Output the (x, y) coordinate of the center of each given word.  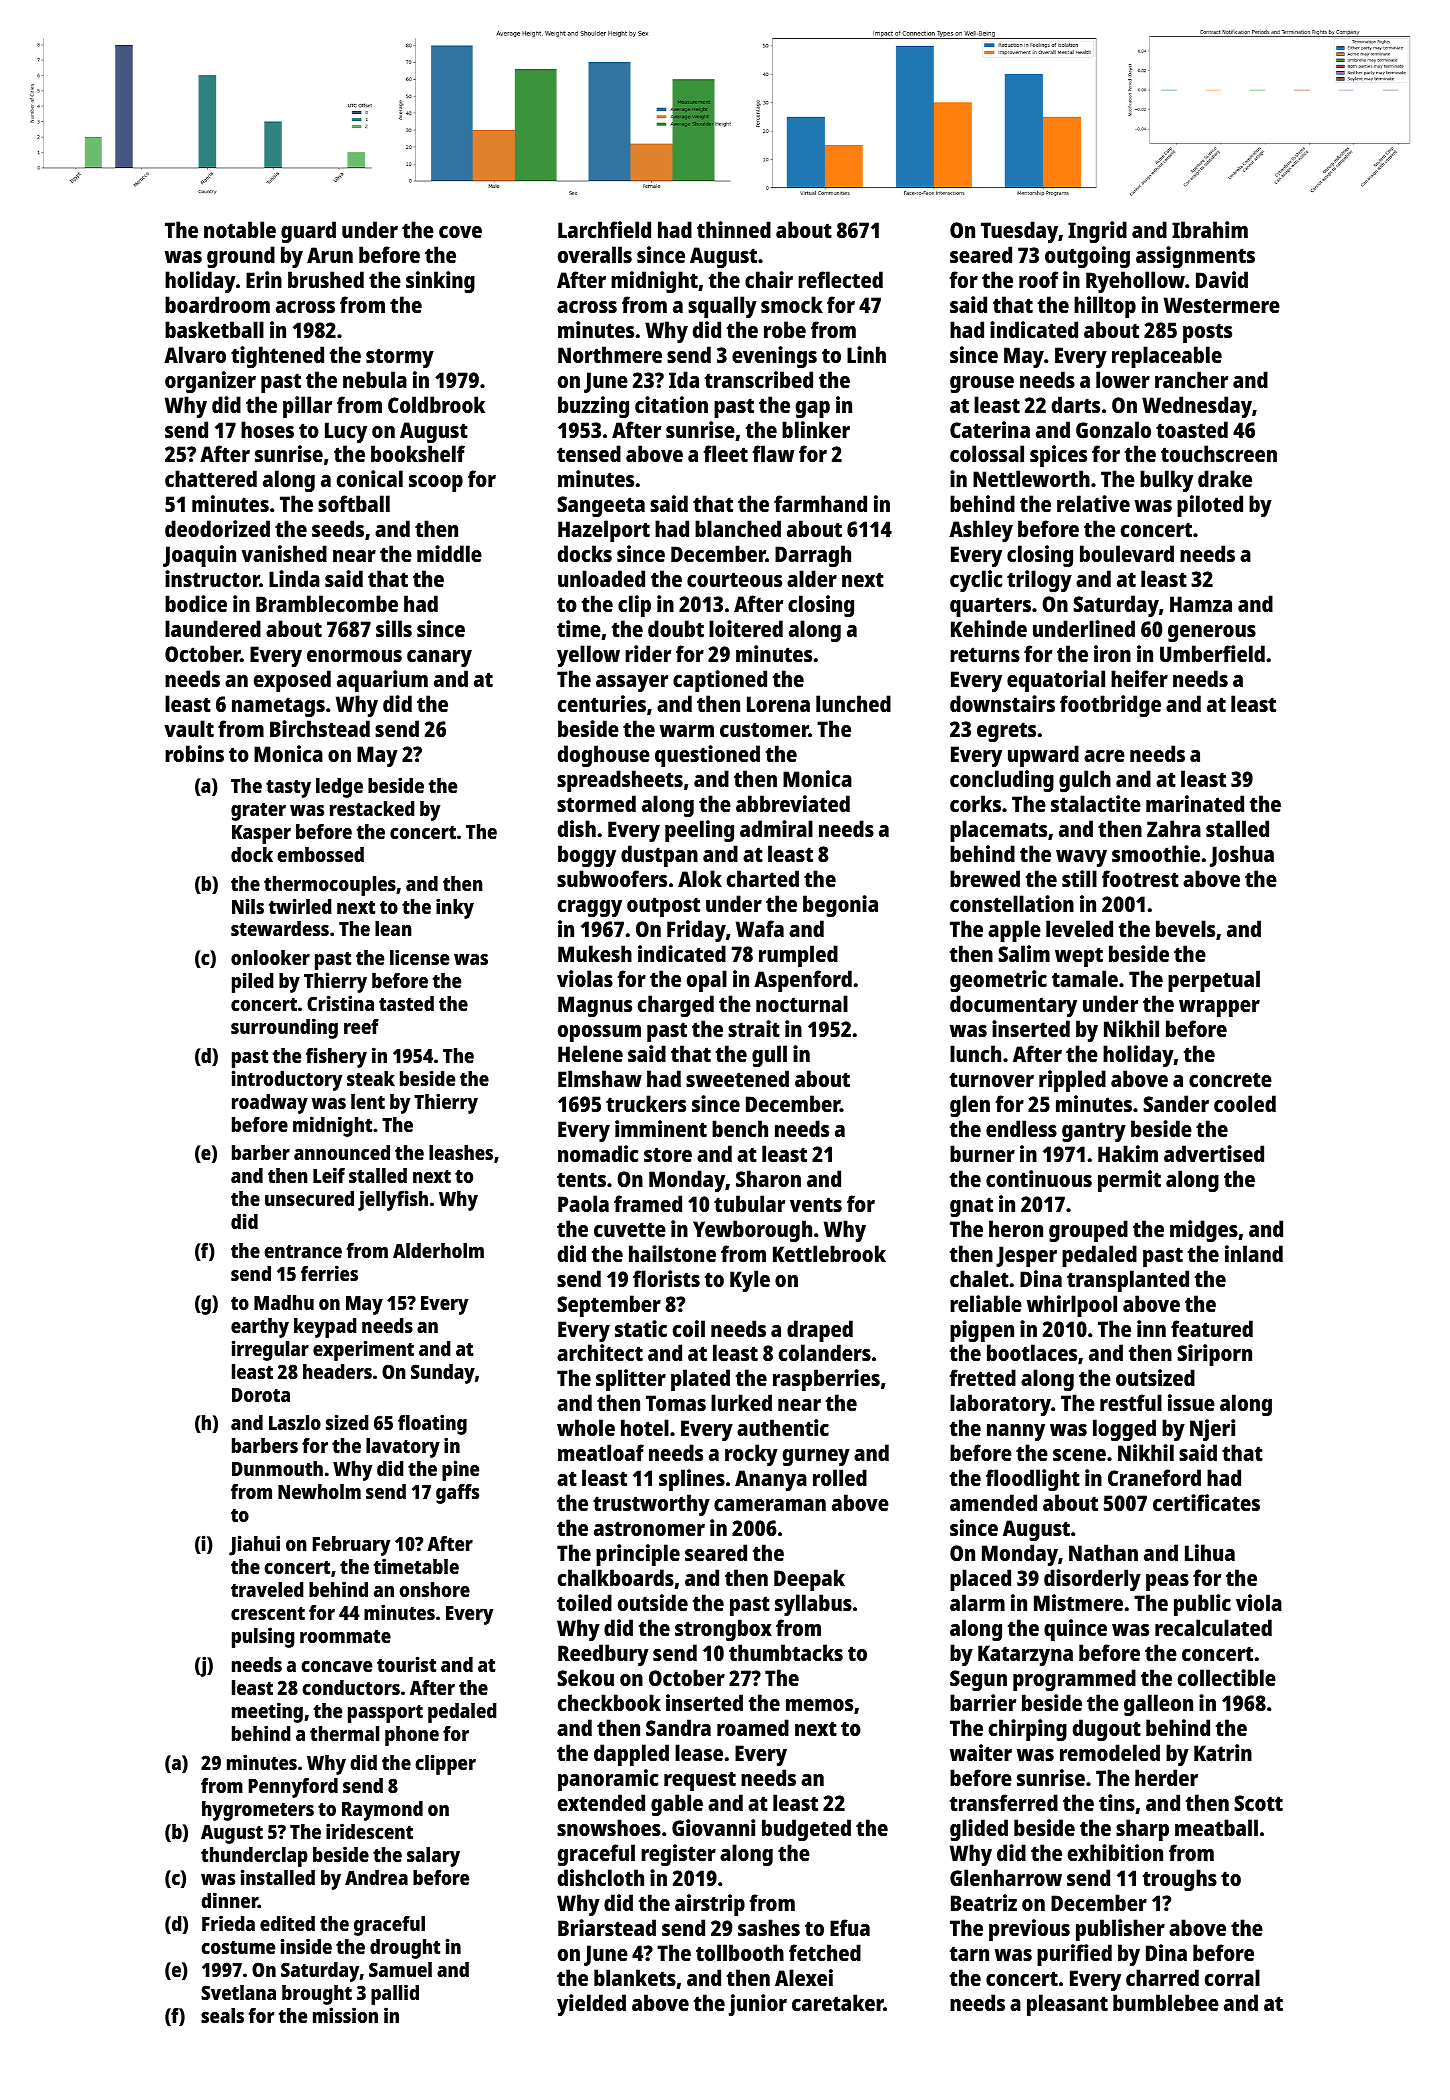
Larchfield (604, 229)
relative (1093, 503)
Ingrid (1097, 232)
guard (308, 232)
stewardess (280, 928)
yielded (591, 2005)
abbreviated (793, 803)
